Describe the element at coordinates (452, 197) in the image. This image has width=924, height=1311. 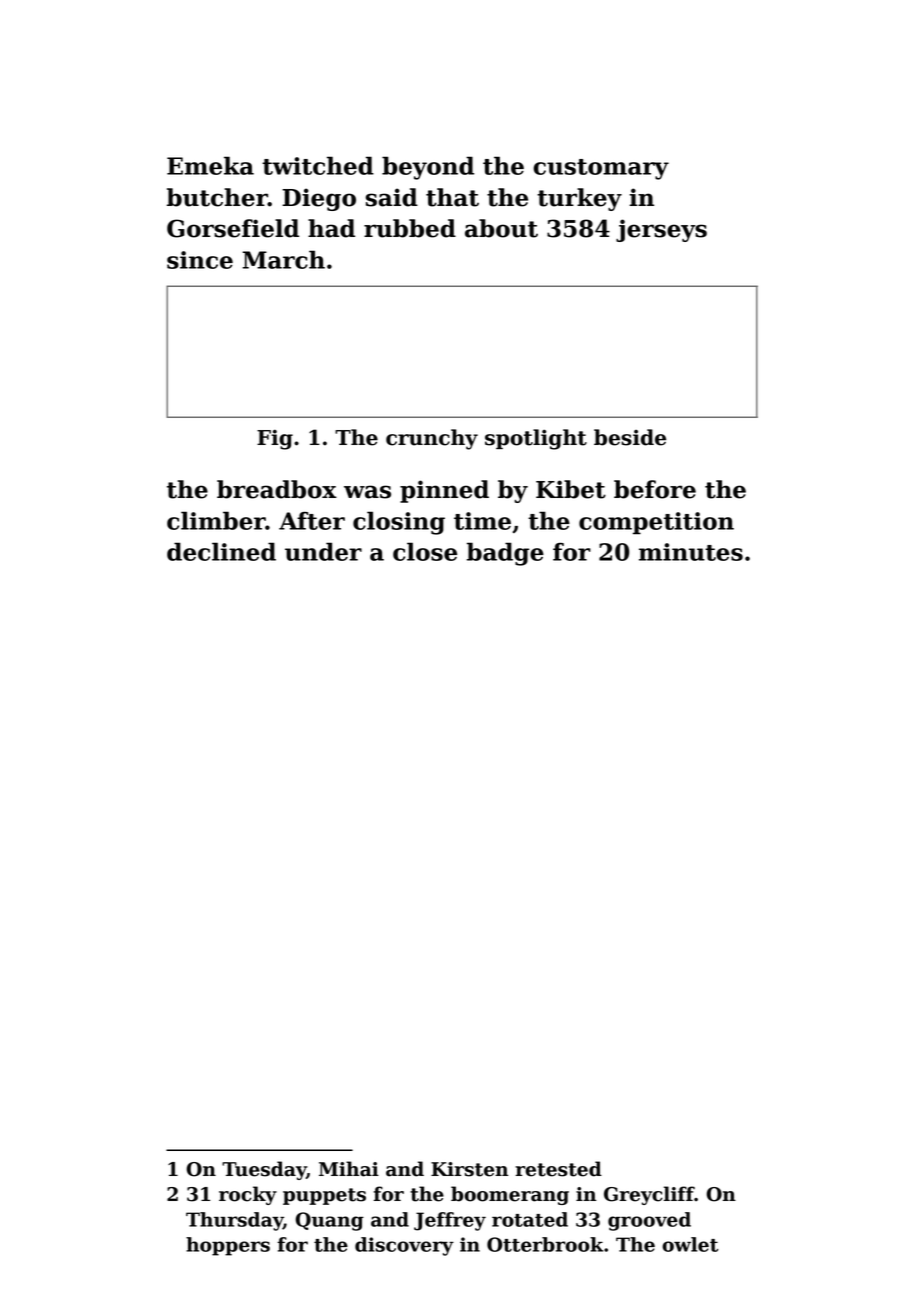
I see `that` at that location.
